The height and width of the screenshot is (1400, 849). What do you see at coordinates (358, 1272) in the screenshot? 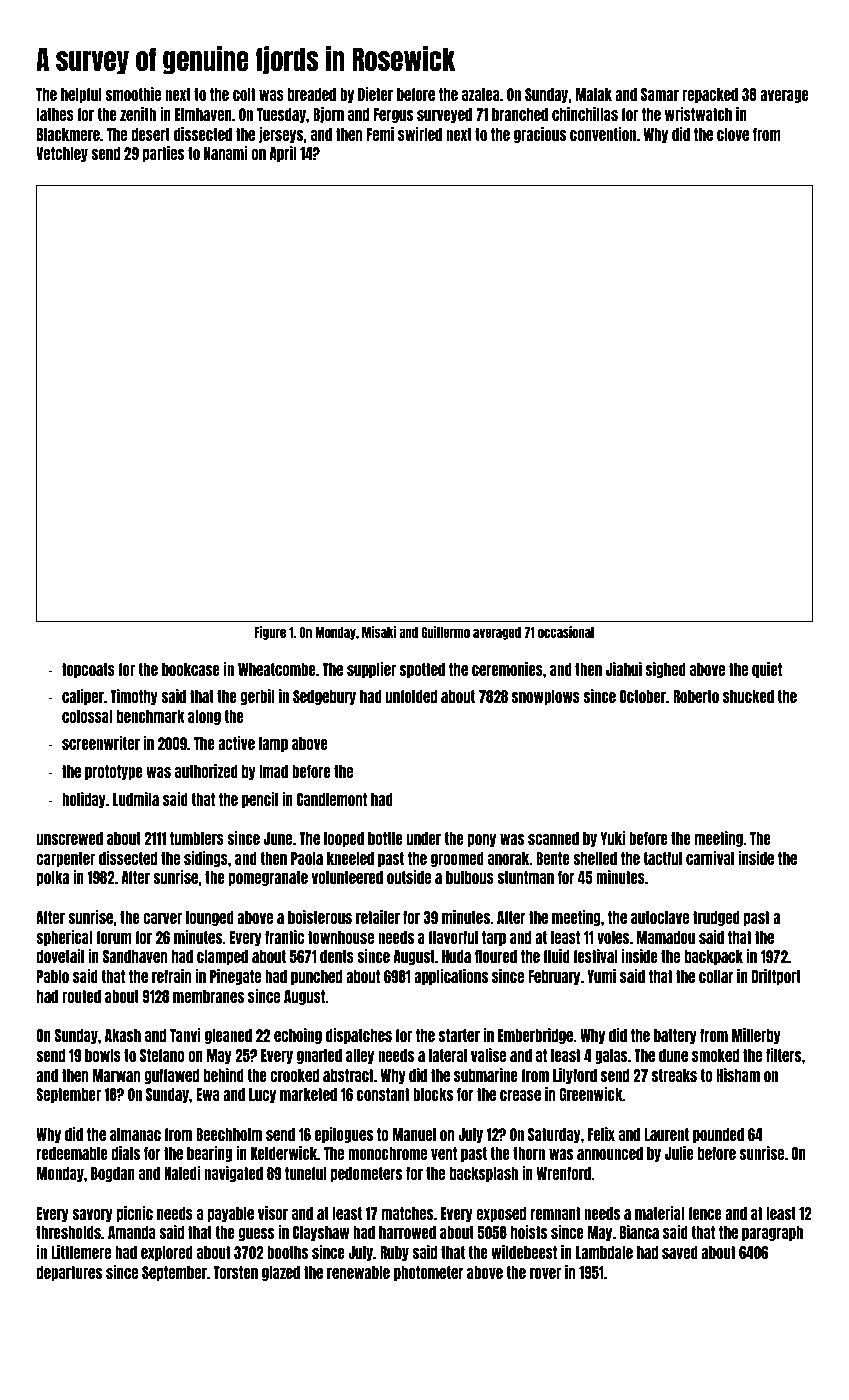
I see `renewable` at bounding box center [358, 1272].
